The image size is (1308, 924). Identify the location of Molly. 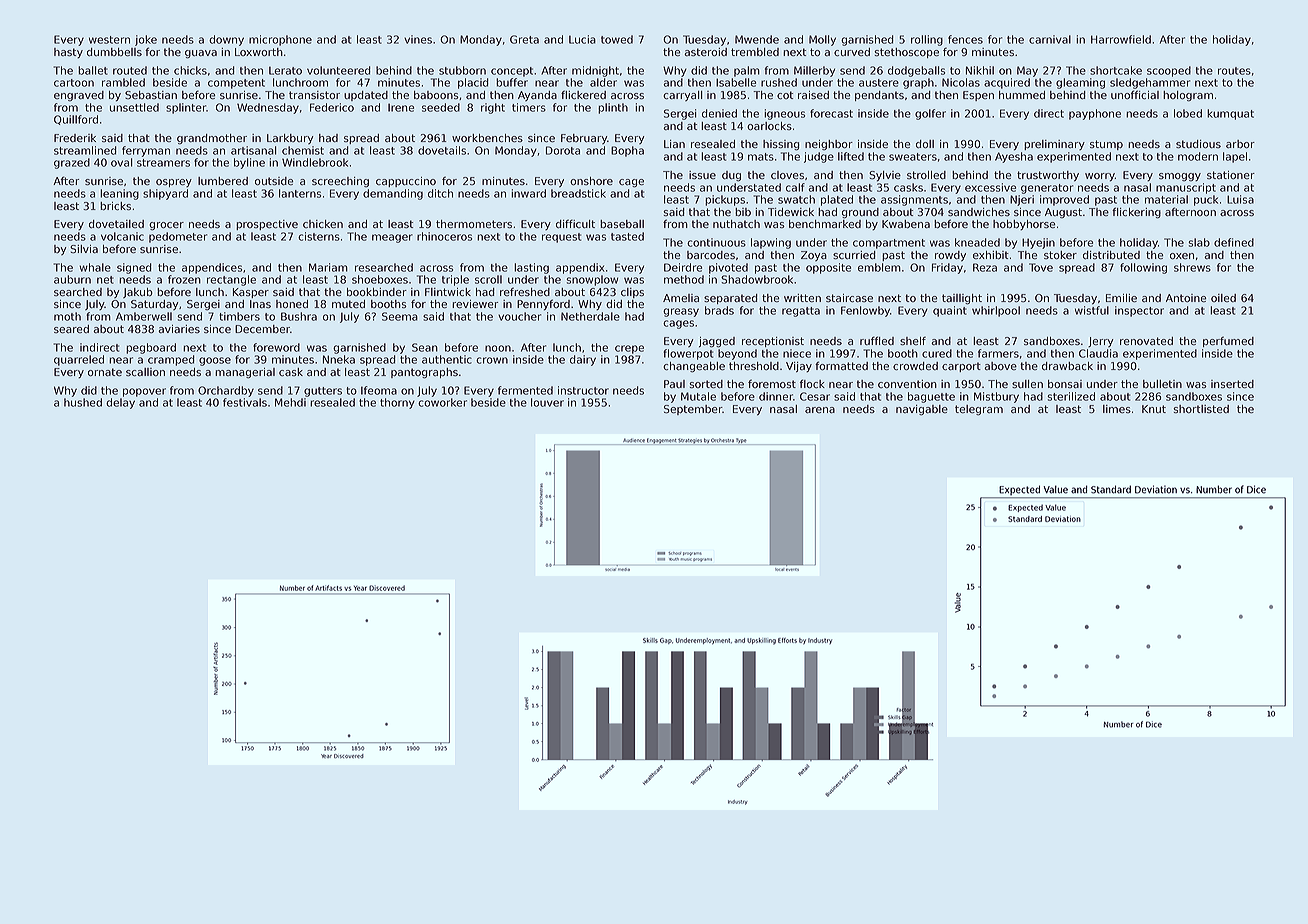
(822, 40).
